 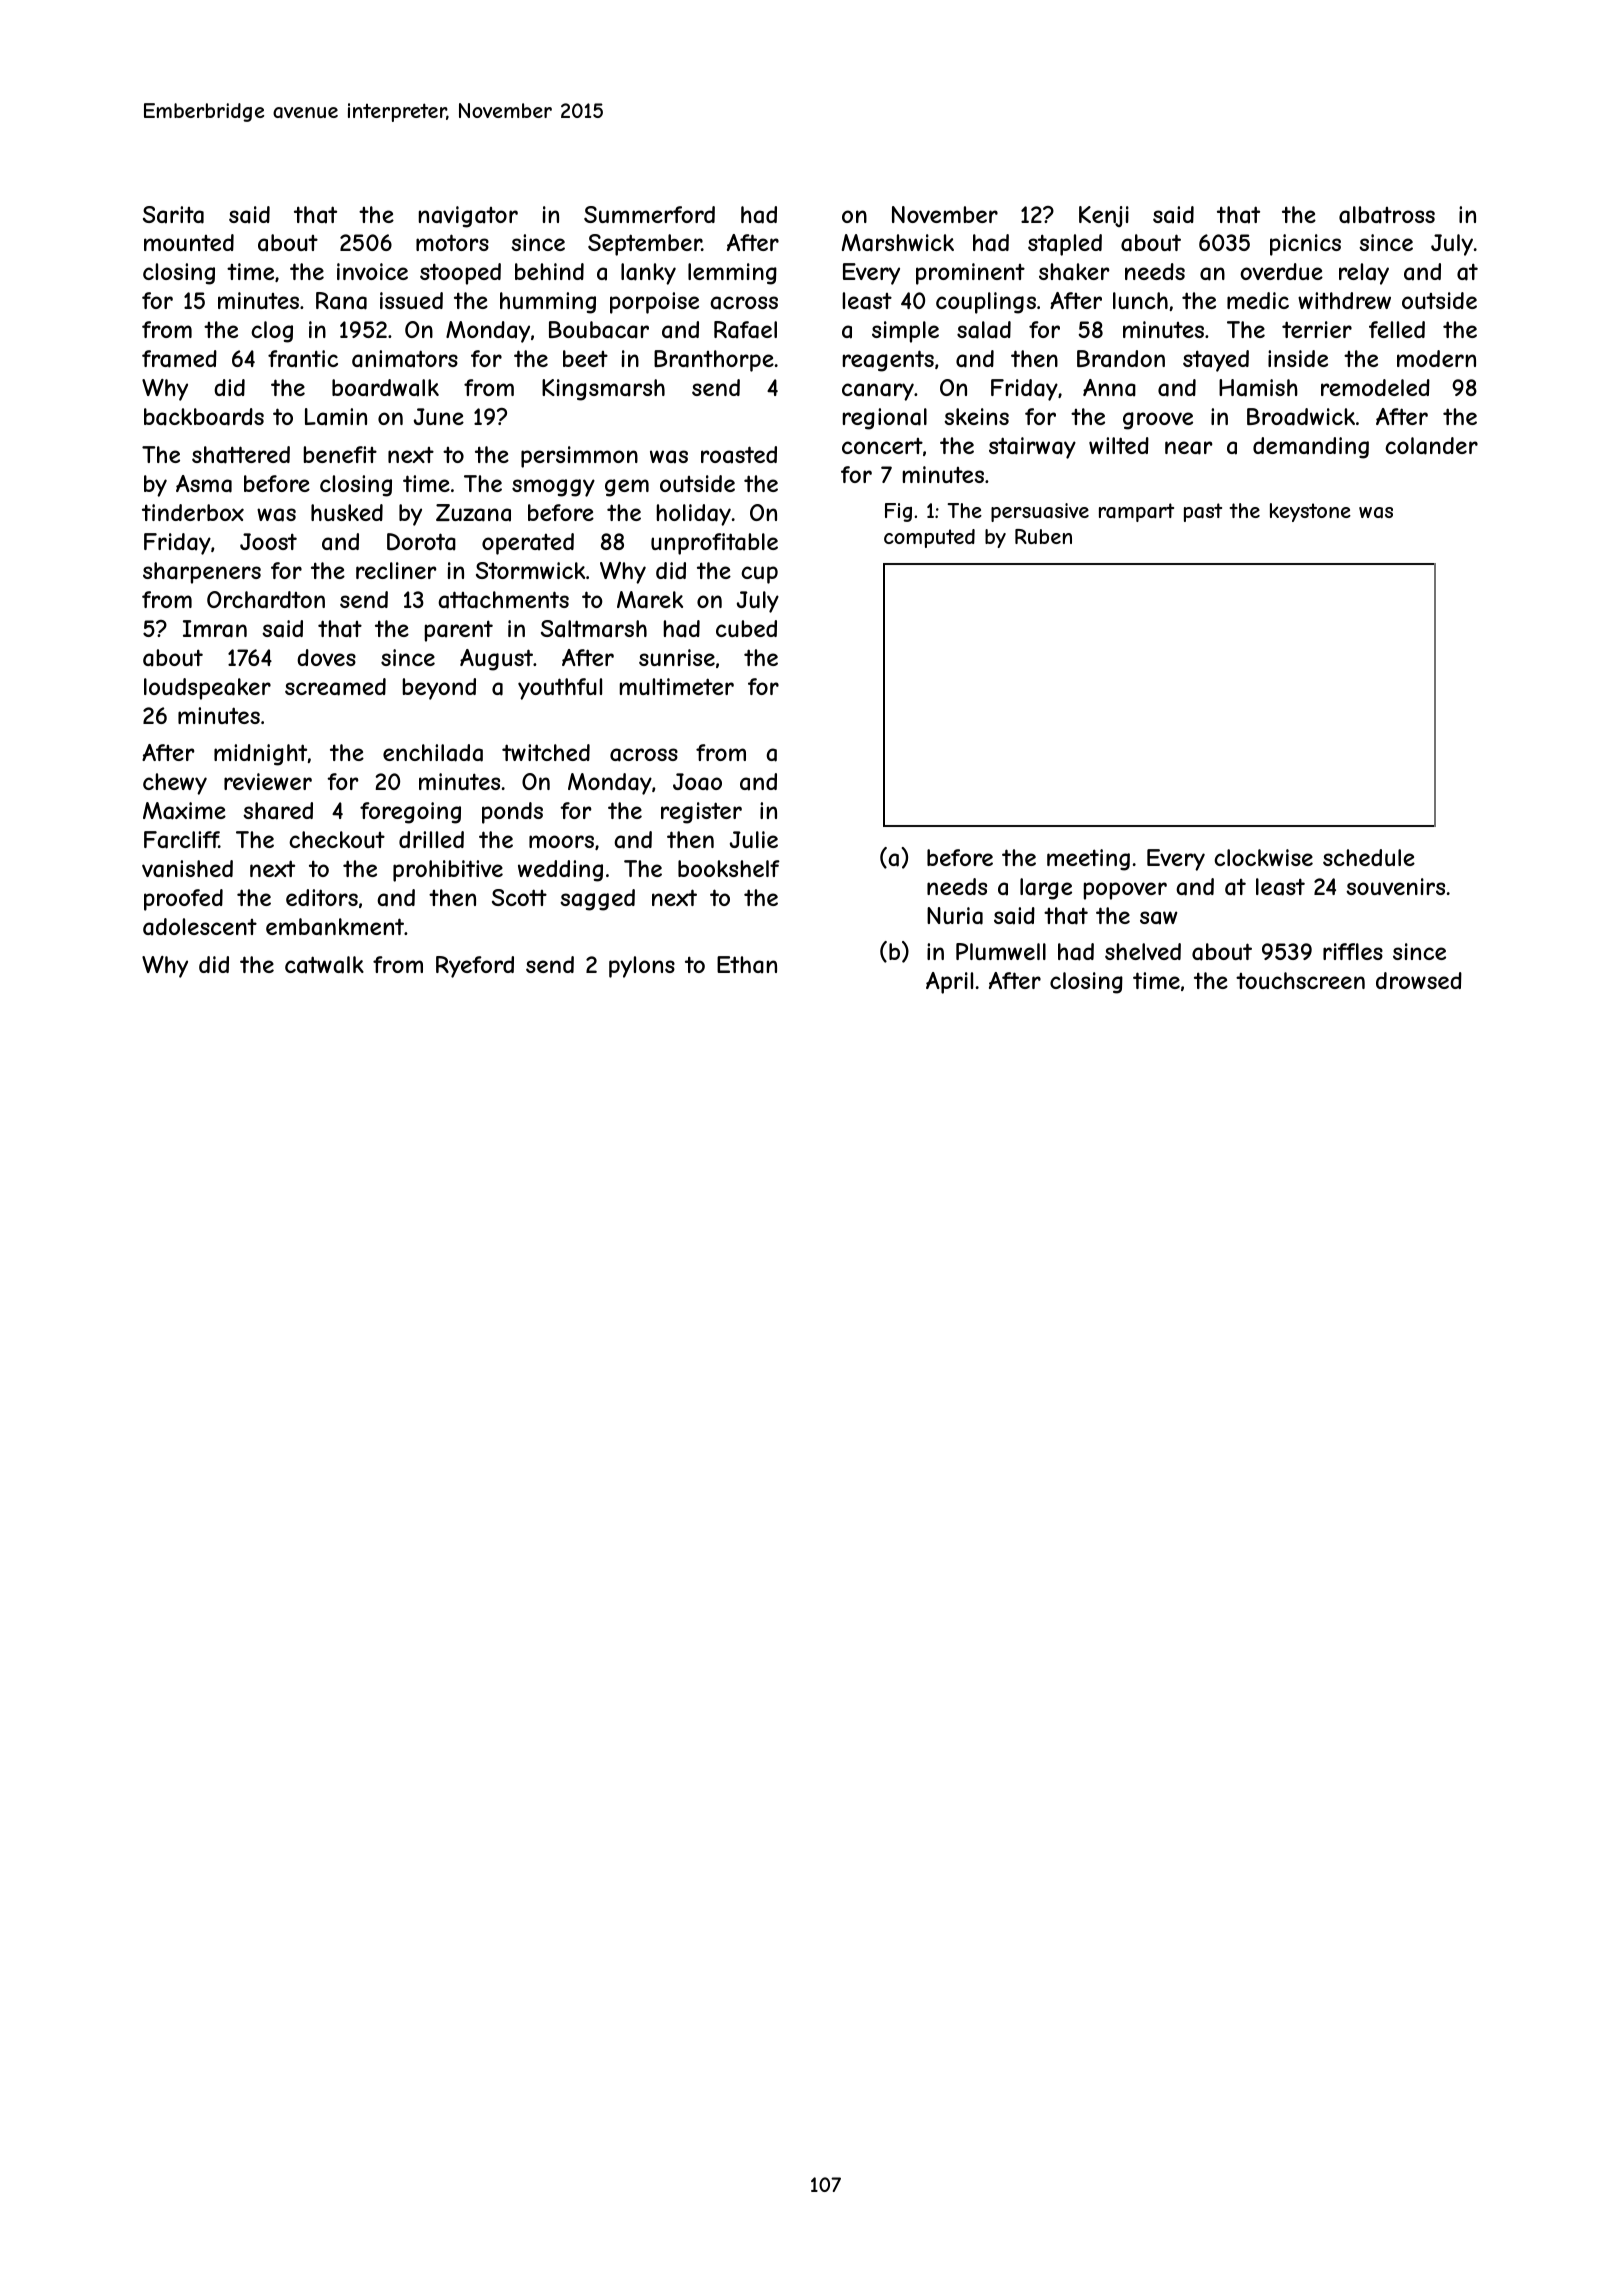 I want to click on navigator, so click(x=468, y=217).
